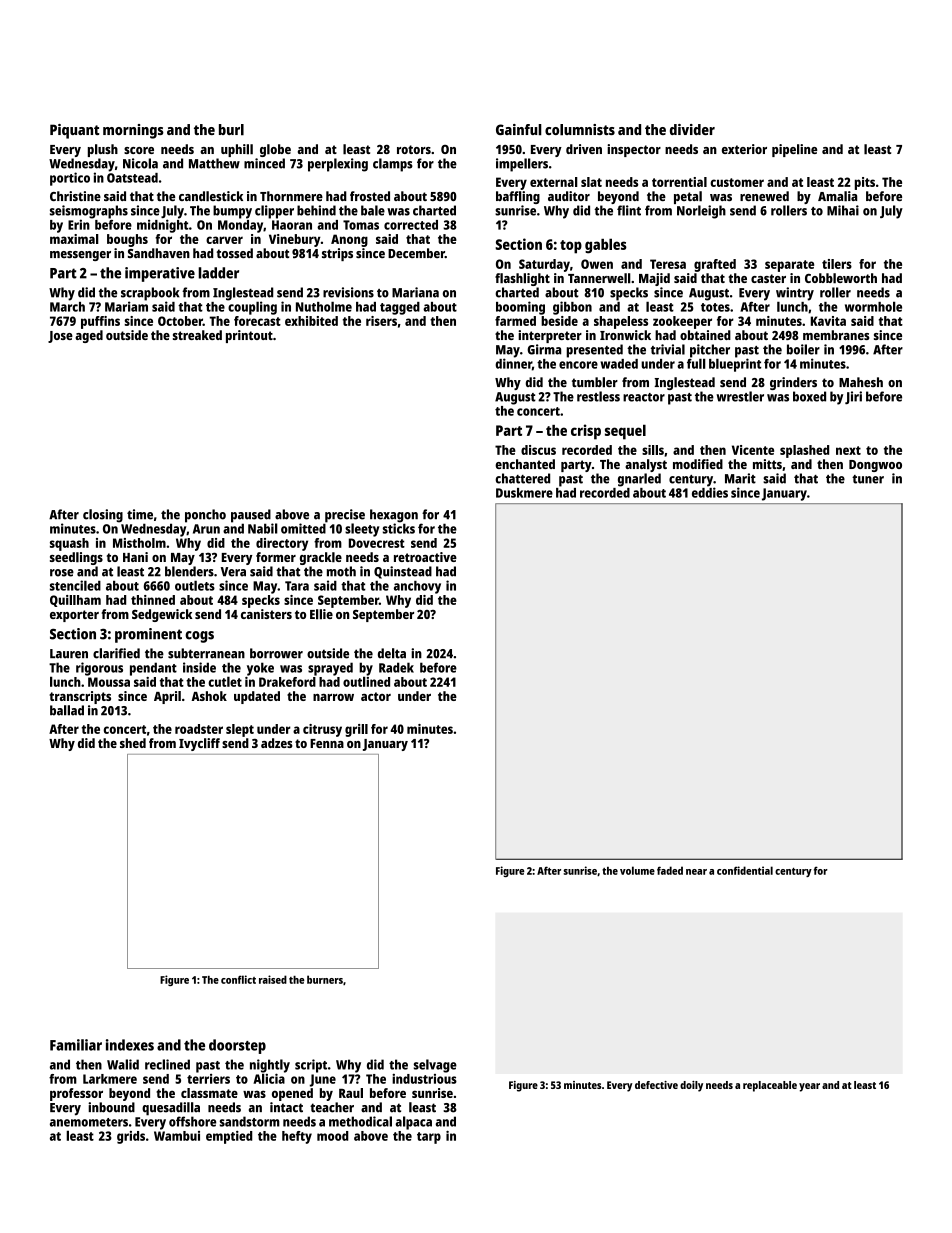 This screenshot has height=1233, width=952. I want to click on tilers, so click(837, 264).
